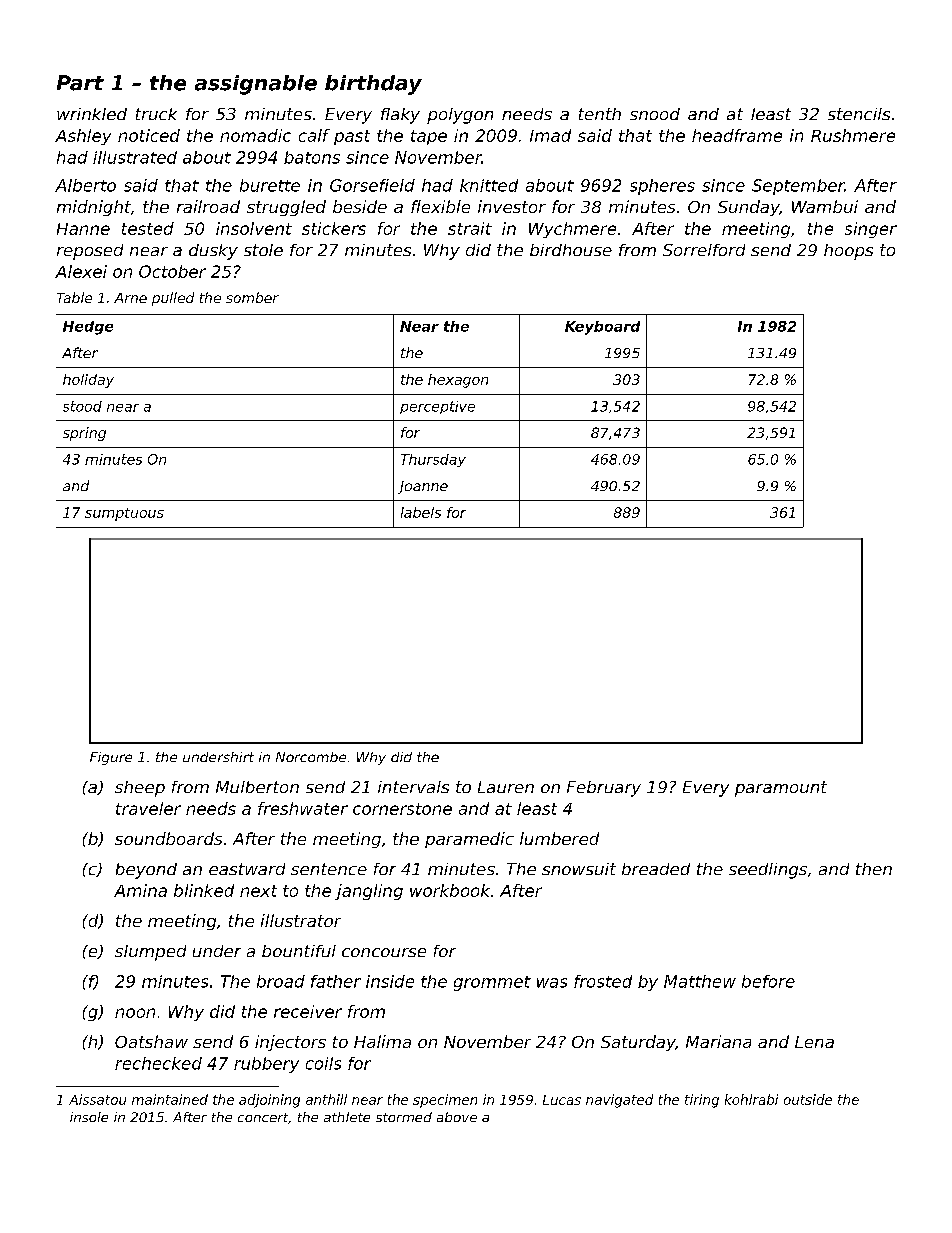 This screenshot has width=952, height=1233. What do you see at coordinates (457, 1117) in the screenshot?
I see `above` at bounding box center [457, 1117].
